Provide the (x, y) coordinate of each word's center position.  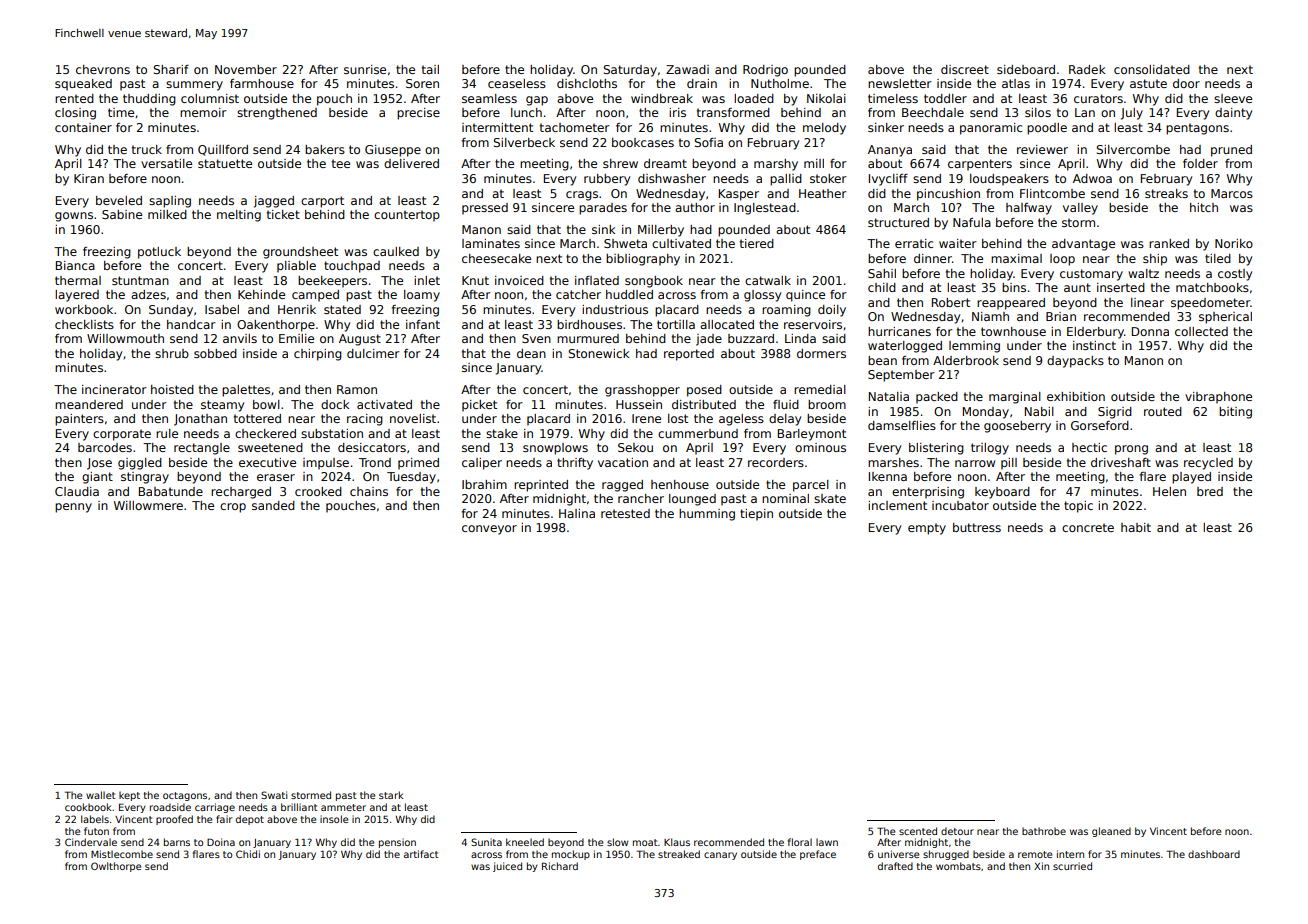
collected (1201, 331)
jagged (274, 202)
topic (1078, 507)
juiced (507, 867)
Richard (560, 866)
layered (77, 296)
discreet (965, 69)
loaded (754, 98)
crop (233, 508)
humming (707, 515)
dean (531, 353)
